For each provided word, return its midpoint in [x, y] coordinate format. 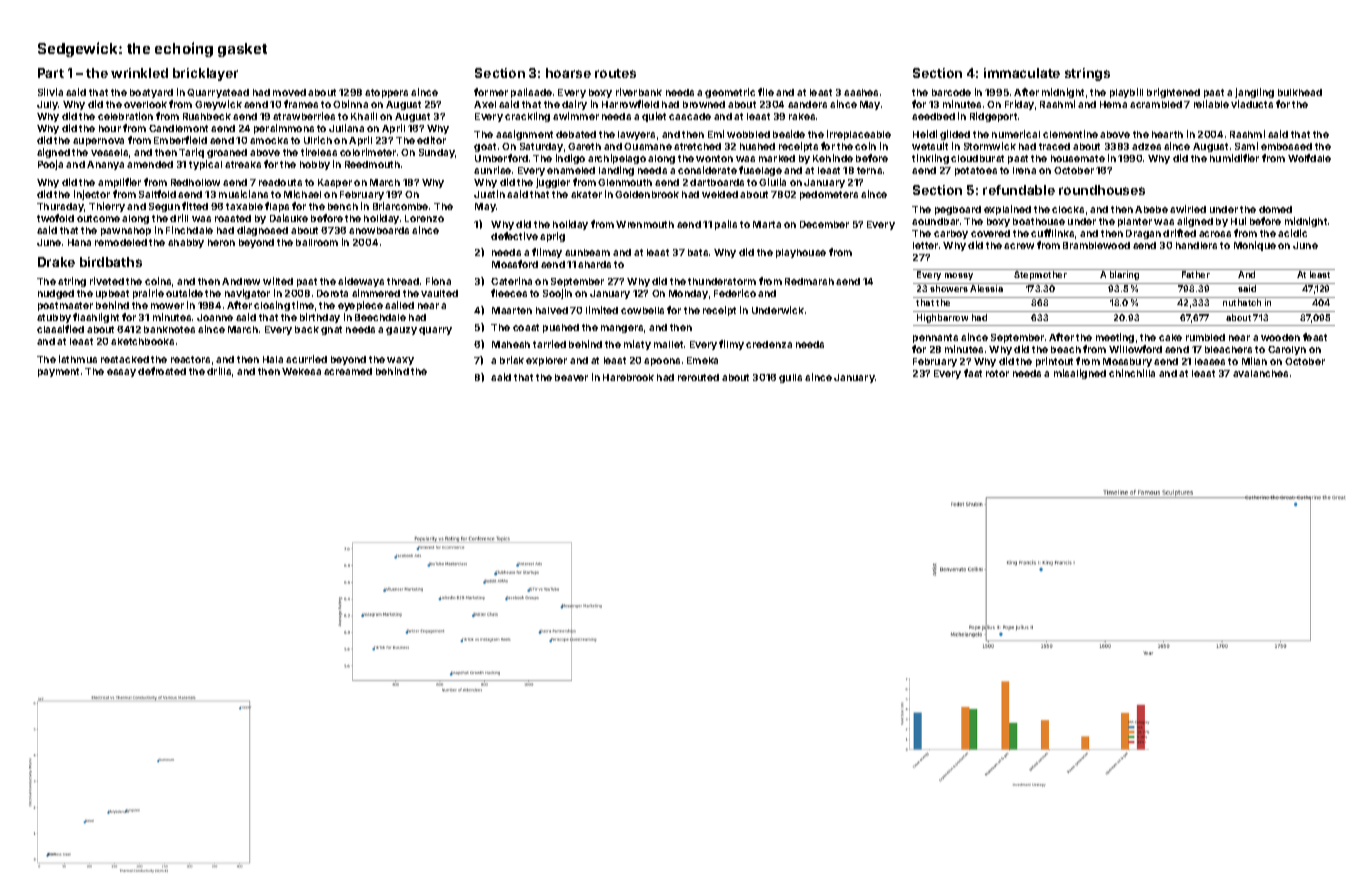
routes [615, 73]
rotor [997, 373]
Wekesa [301, 371]
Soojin [557, 294]
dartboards [717, 182]
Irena [1024, 170]
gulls [790, 378]
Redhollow [195, 182]
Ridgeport [993, 117]
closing [272, 306]
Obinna [350, 104]
